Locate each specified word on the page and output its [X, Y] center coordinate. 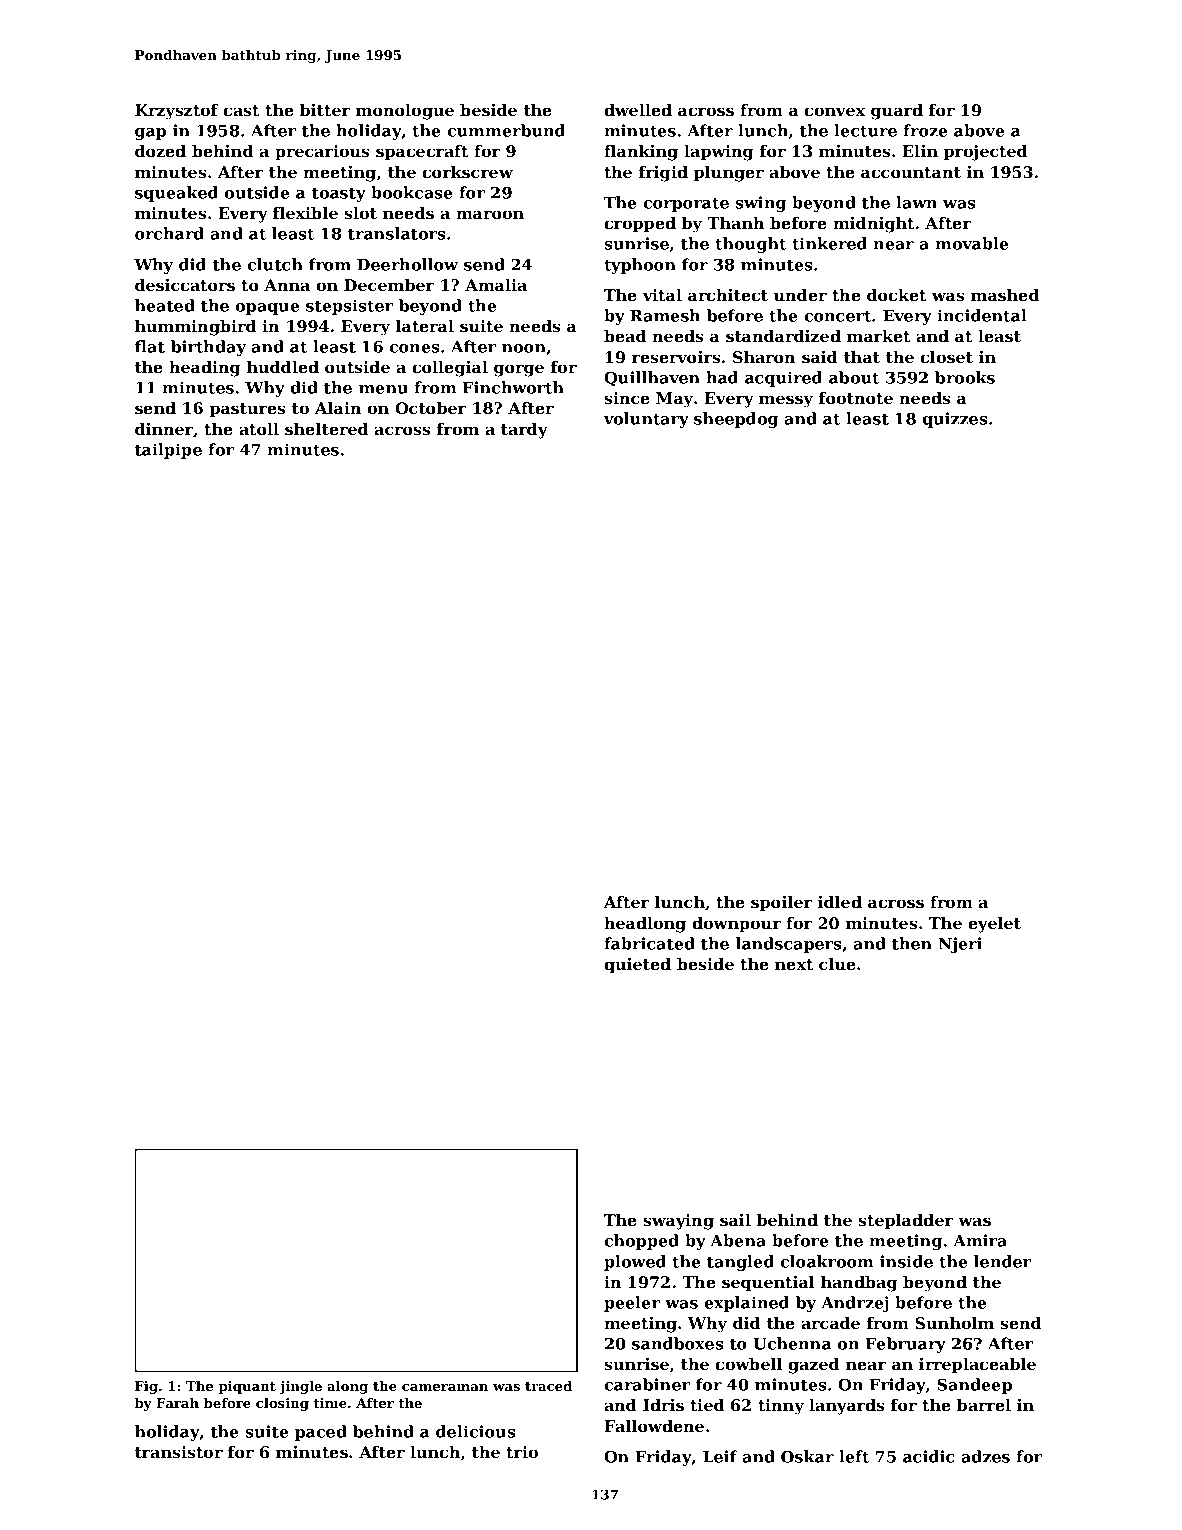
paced [321, 1433]
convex [834, 111]
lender [1002, 1261]
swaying [678, 1222]
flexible [305, 213]
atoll [259, 429]
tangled [740, 1263]
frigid [663, 174]
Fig [146, 1387]
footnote [856, 398]
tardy [524, 431]
